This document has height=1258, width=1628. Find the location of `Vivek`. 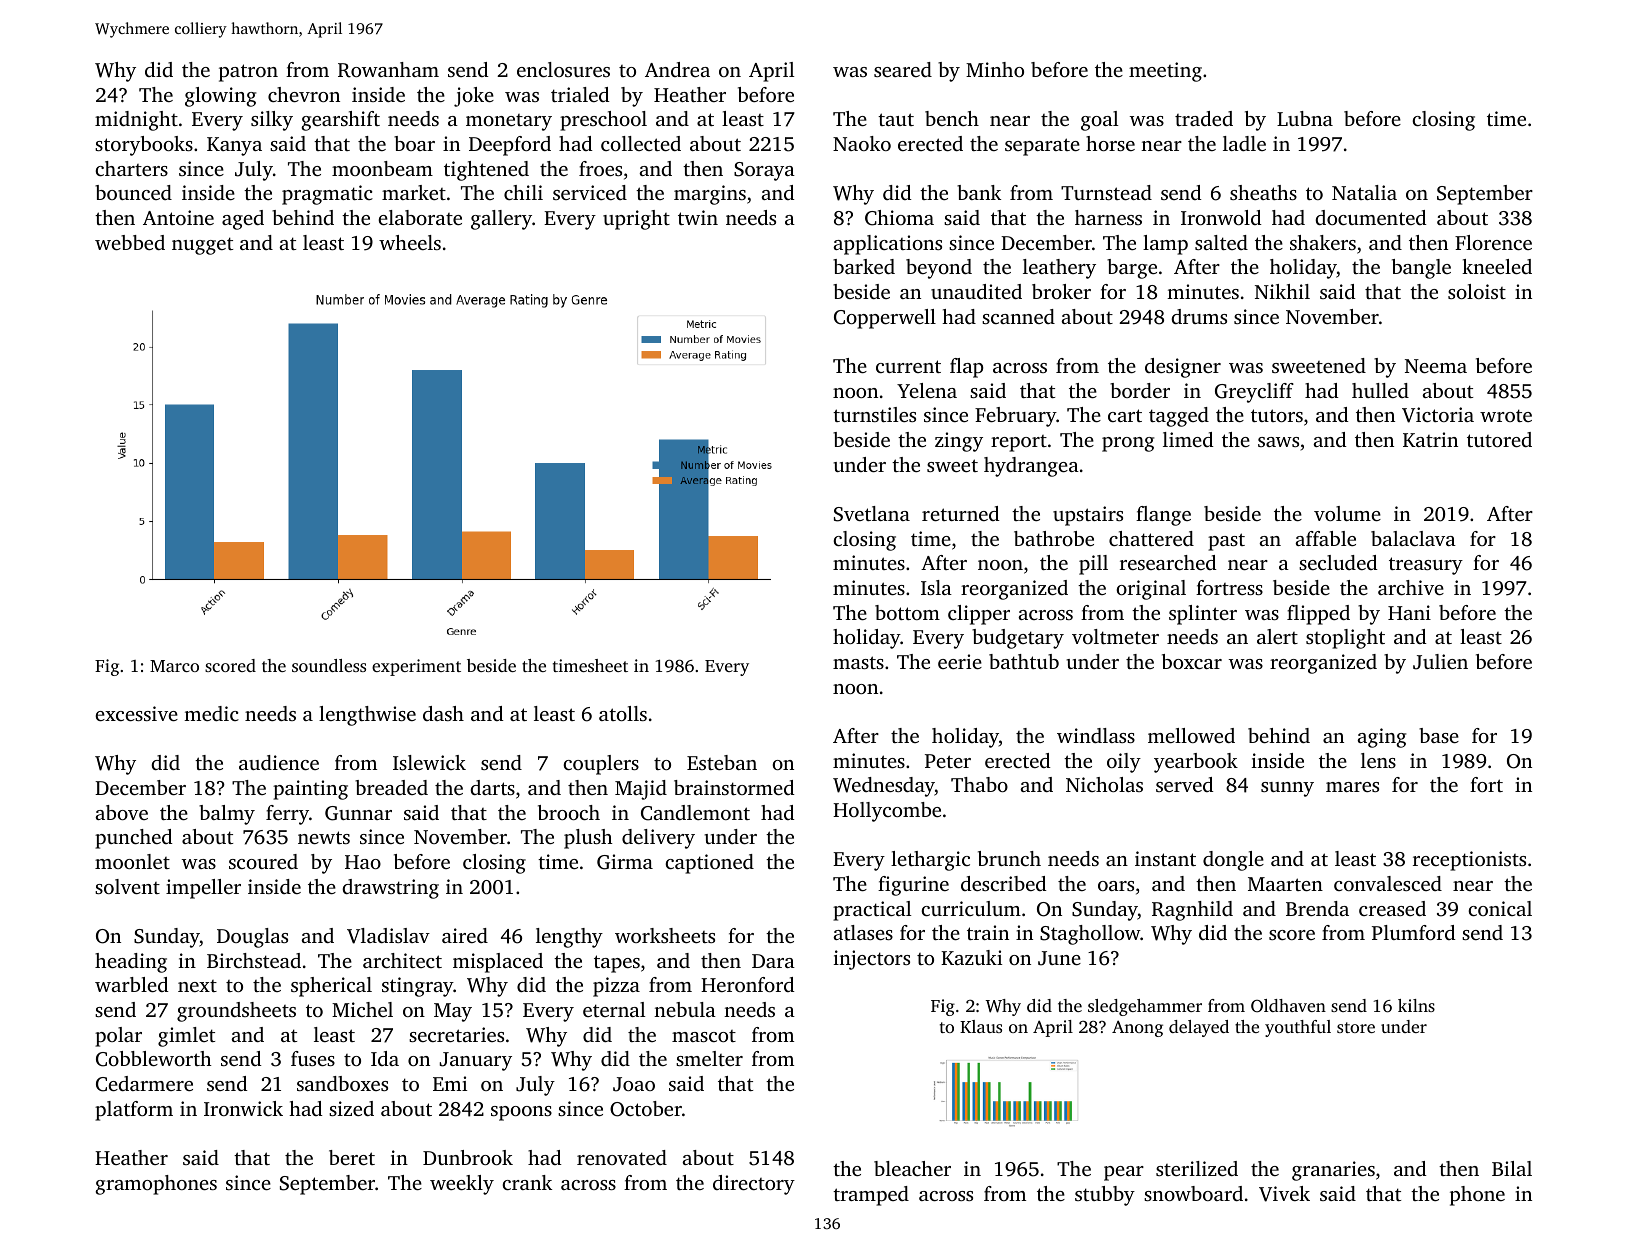

Vivek is located at coordinates (1284, 1194).
